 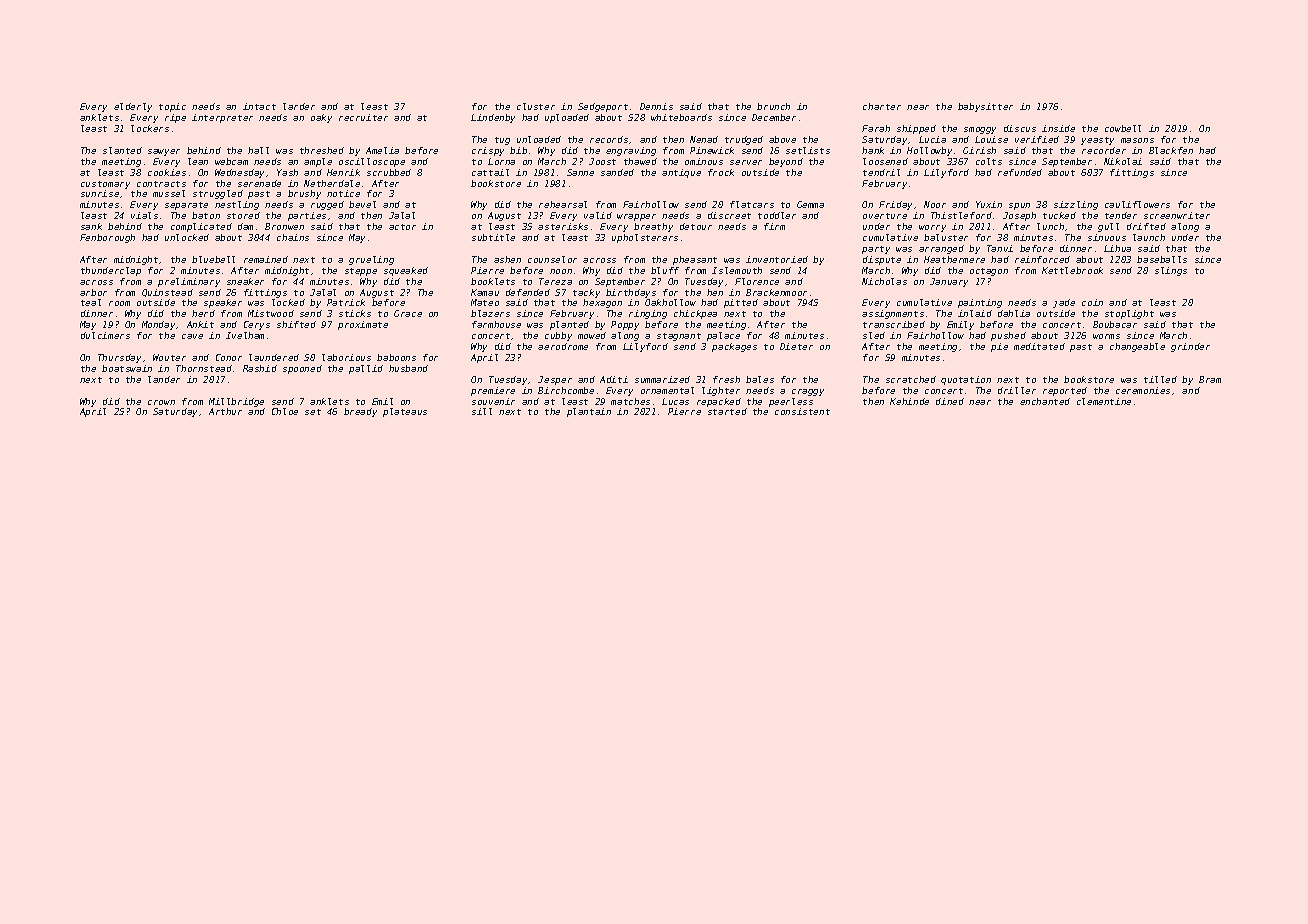 I want to click on Dennis, so click(x=656, y=106).
